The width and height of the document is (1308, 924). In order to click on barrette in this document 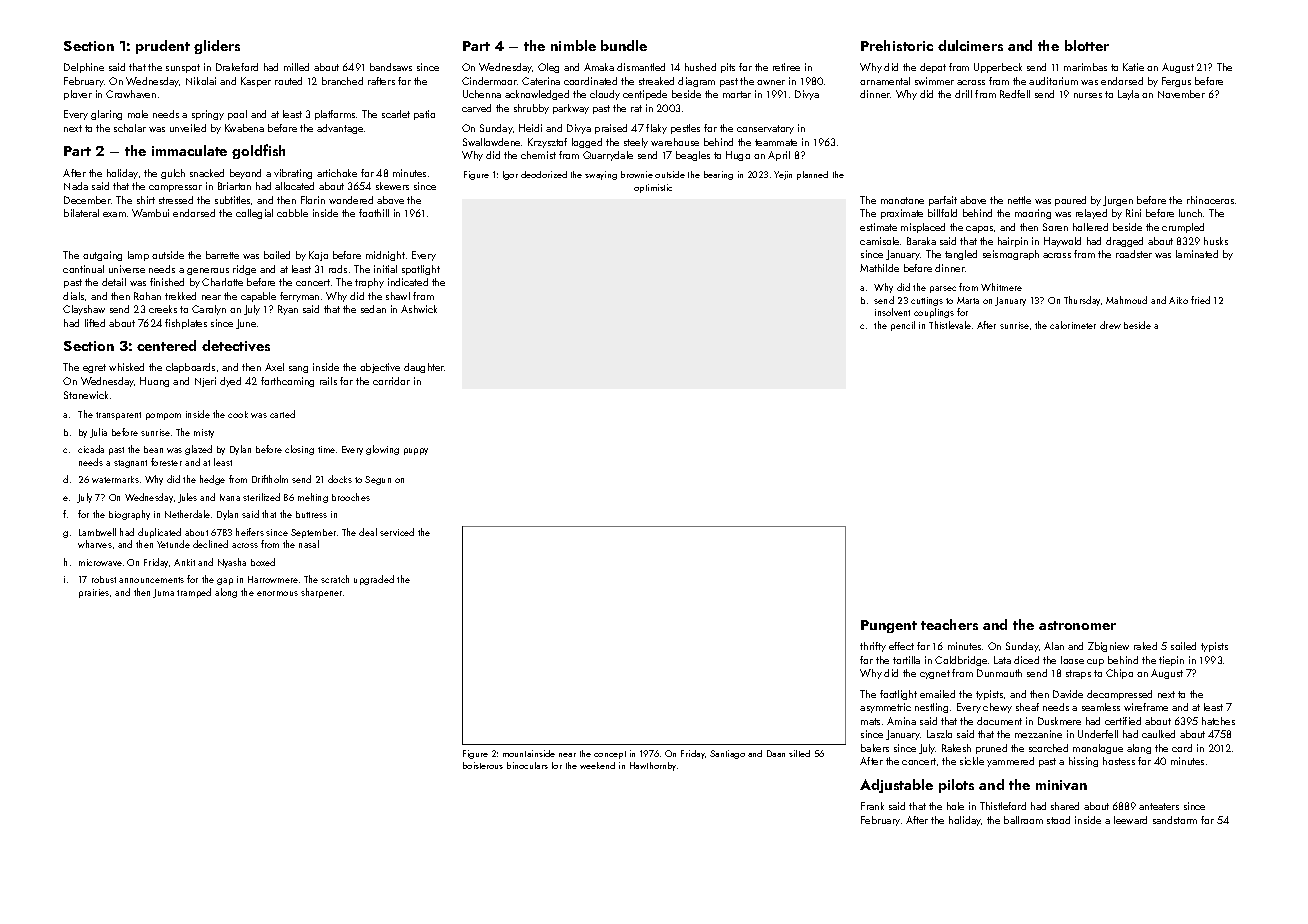, I will do `click(222, 255)`.
